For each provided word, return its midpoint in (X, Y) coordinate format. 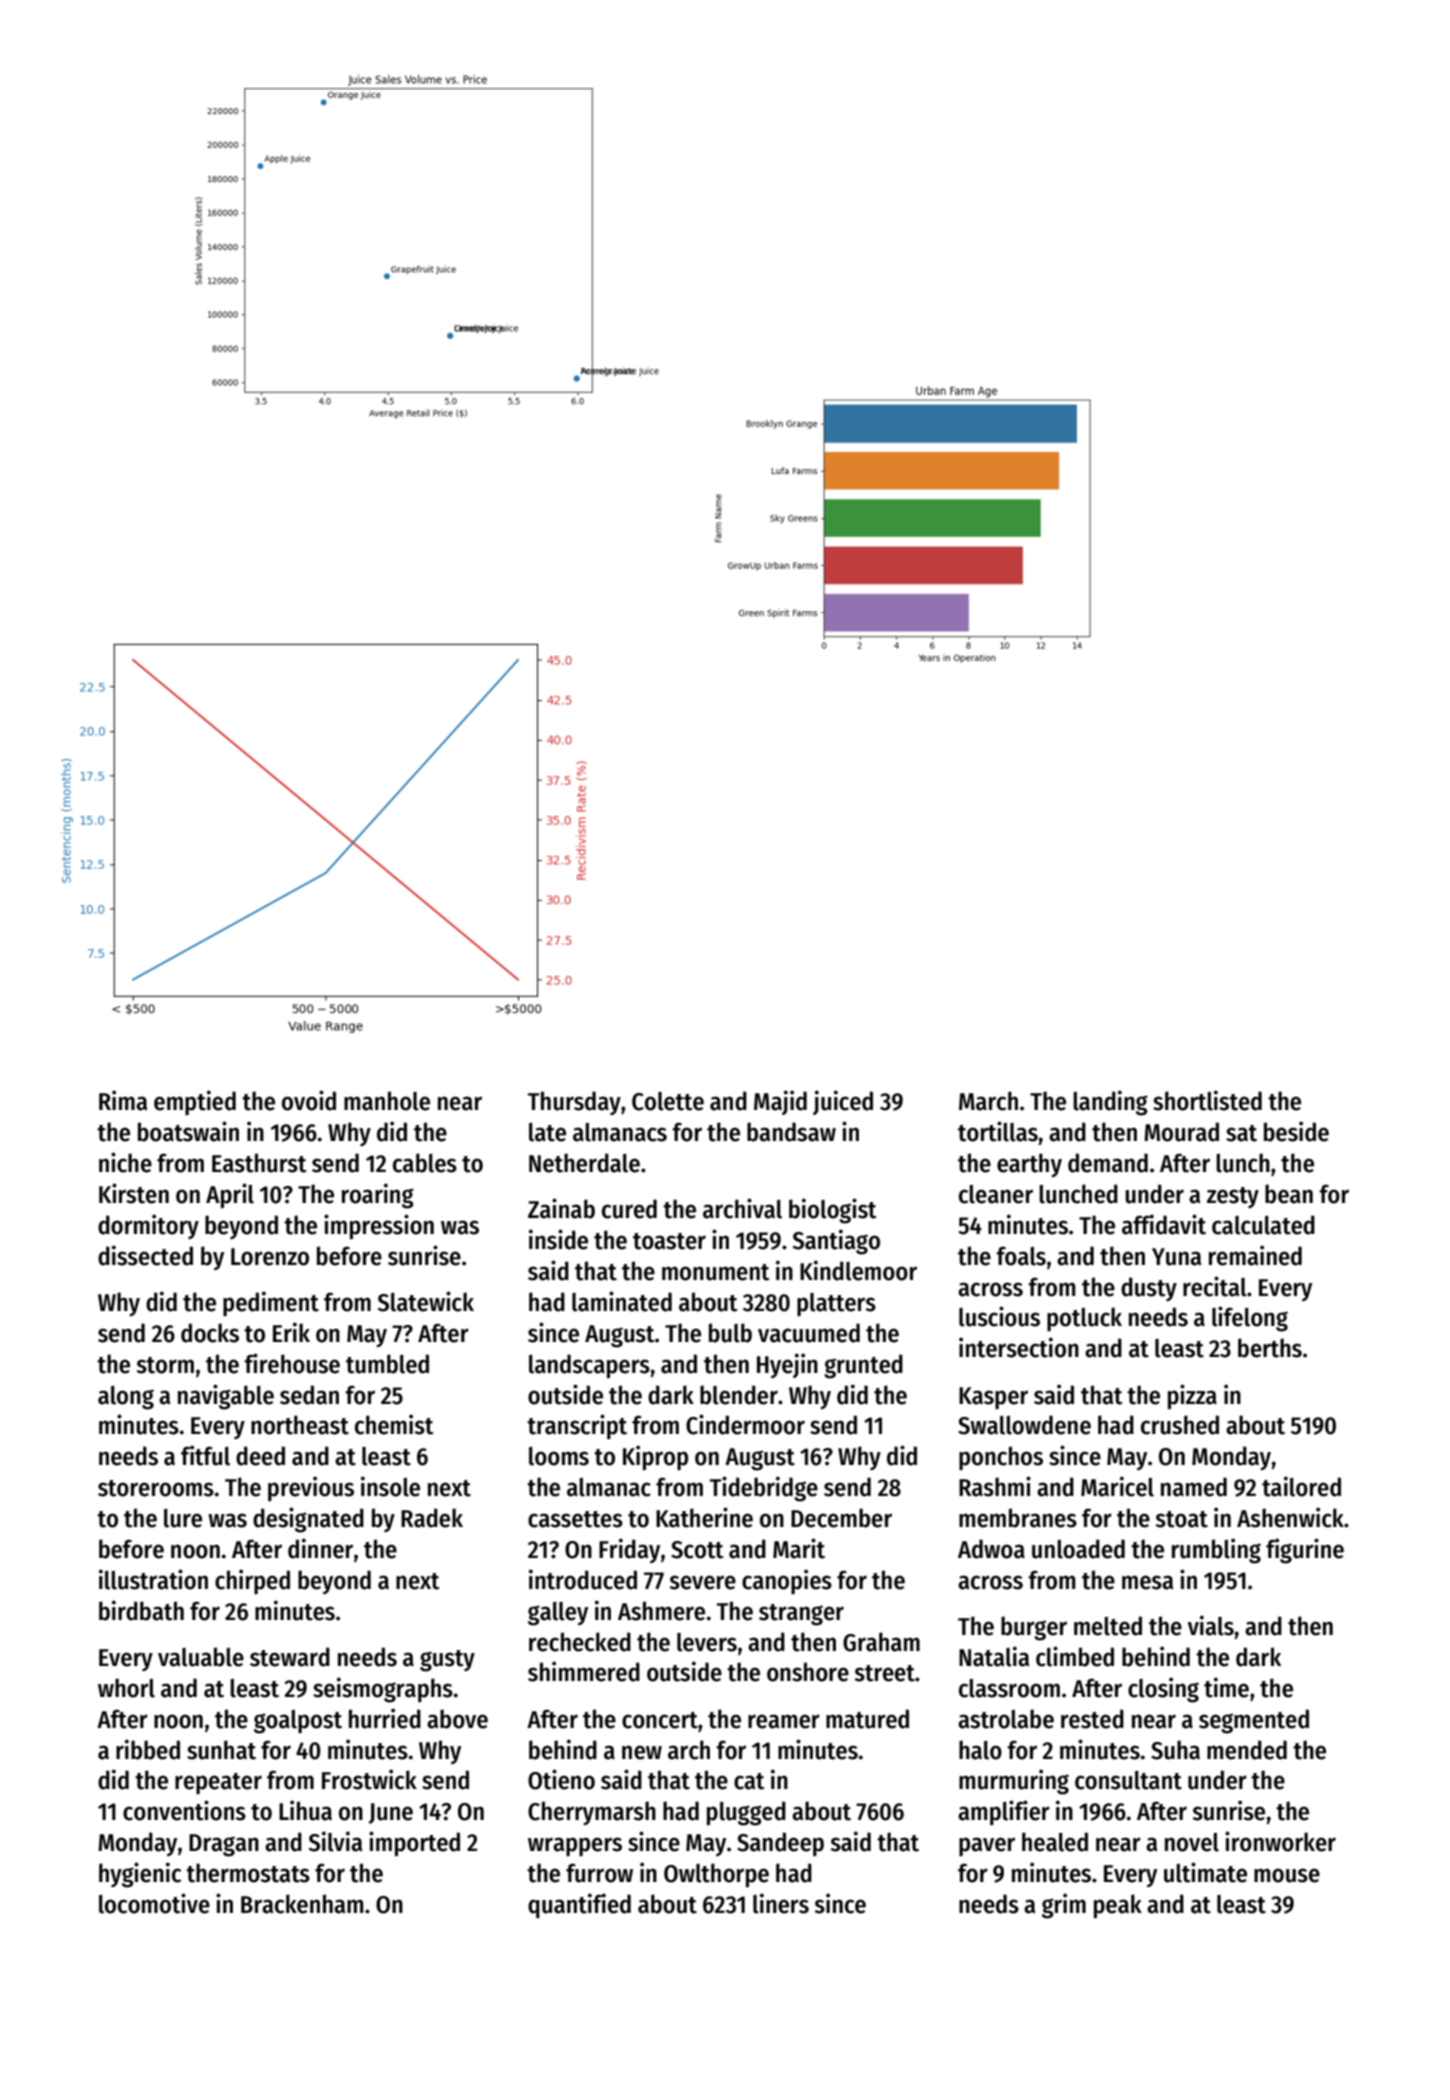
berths (1270, 1348)
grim (1064, 1906)
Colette (668, 1101)
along (126, 1398)
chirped (252, 1582)
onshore (808, 1672)
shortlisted (1207, 1100)
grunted (863, 1366)
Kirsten (134, 1193)
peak (1118, 1906)
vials (1211, 1625)
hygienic (140, 1875)
